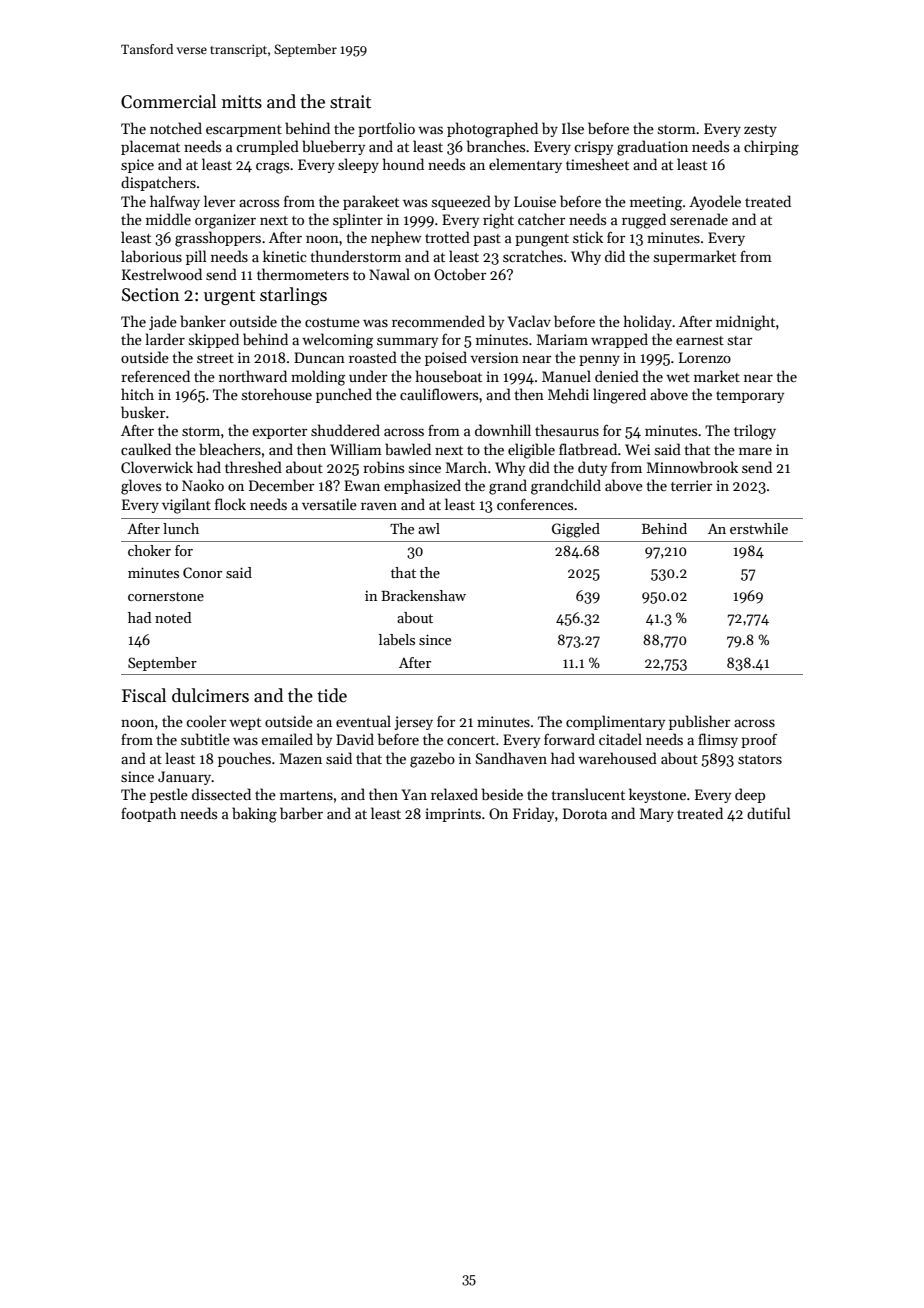 The height and width of the page is (1308, 924). What do you see at coordinates (397, 639) in the page?
I see `labels` at bounding box center [397, 639].
